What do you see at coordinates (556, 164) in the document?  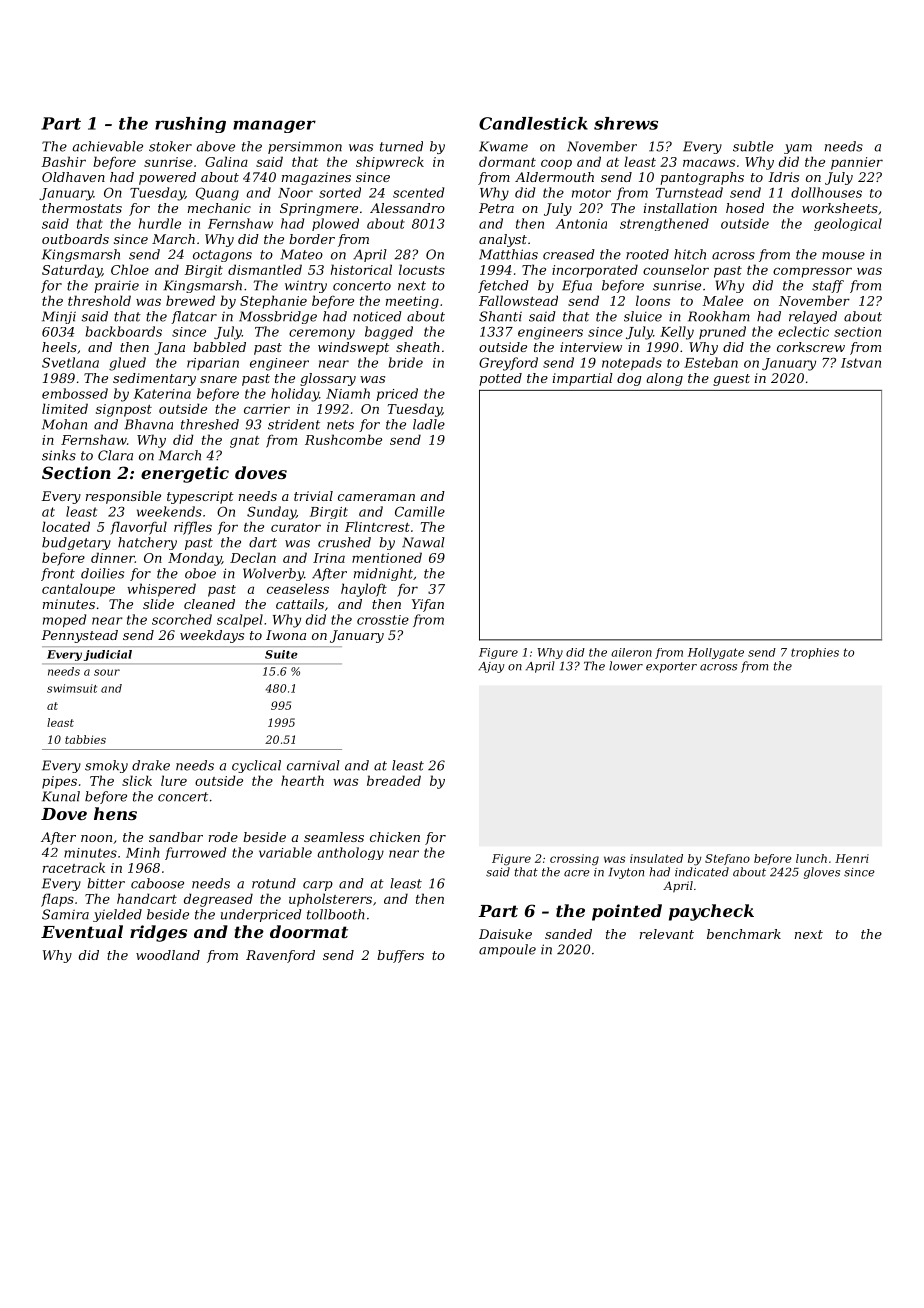 I see `coop` at bounding box center [556, 164].
